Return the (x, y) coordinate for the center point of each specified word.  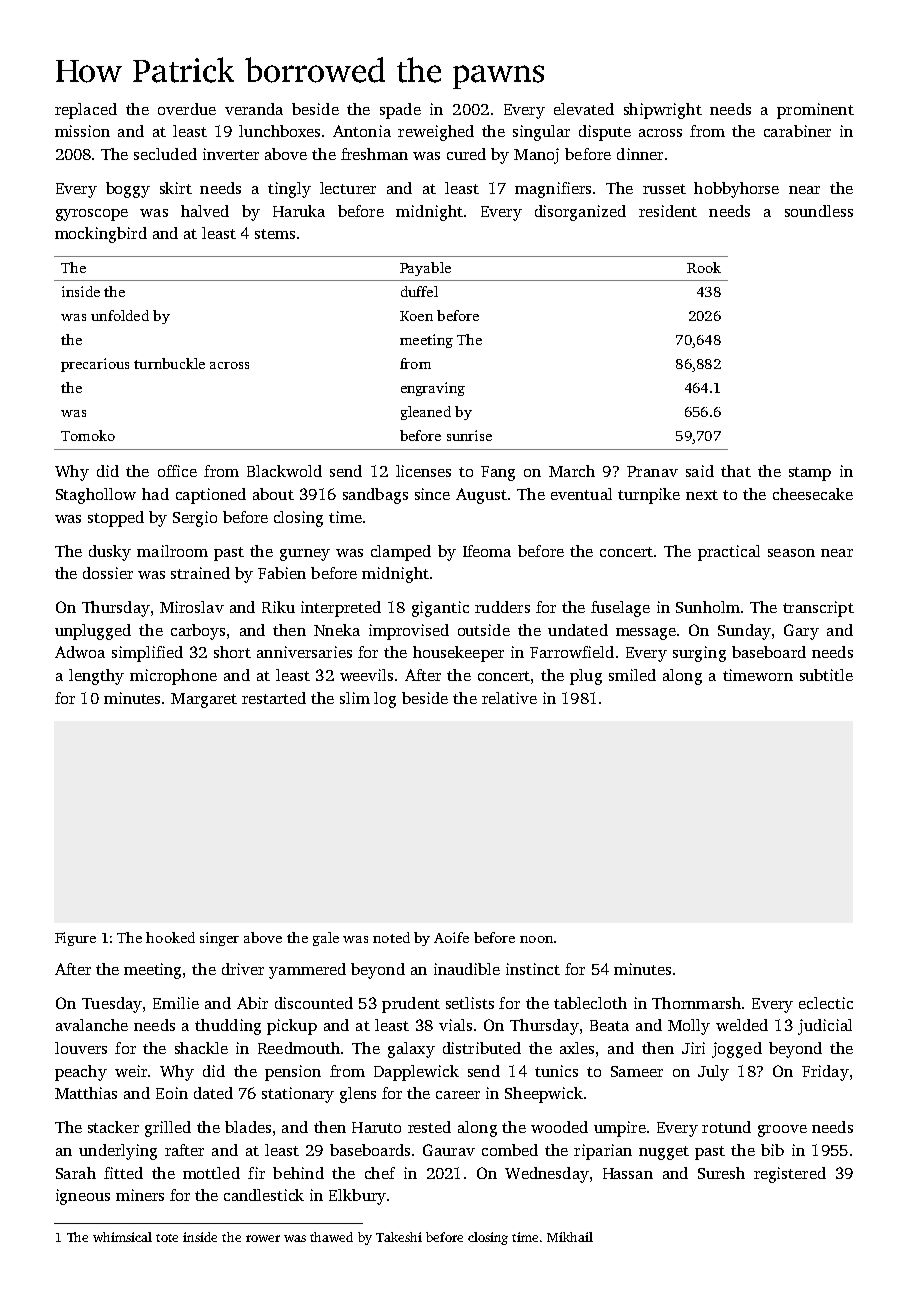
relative (509, 698)
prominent (815, 111)
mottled (211, 1173)
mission (82, 131)
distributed (482, 1048)
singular (541, 133)
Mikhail (570, 1237)
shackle (201, 1048)
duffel (419, 291)
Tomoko (88, 435)
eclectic (826, 1003)
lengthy (96, 677)
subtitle (826, 675)
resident (668, 211)
